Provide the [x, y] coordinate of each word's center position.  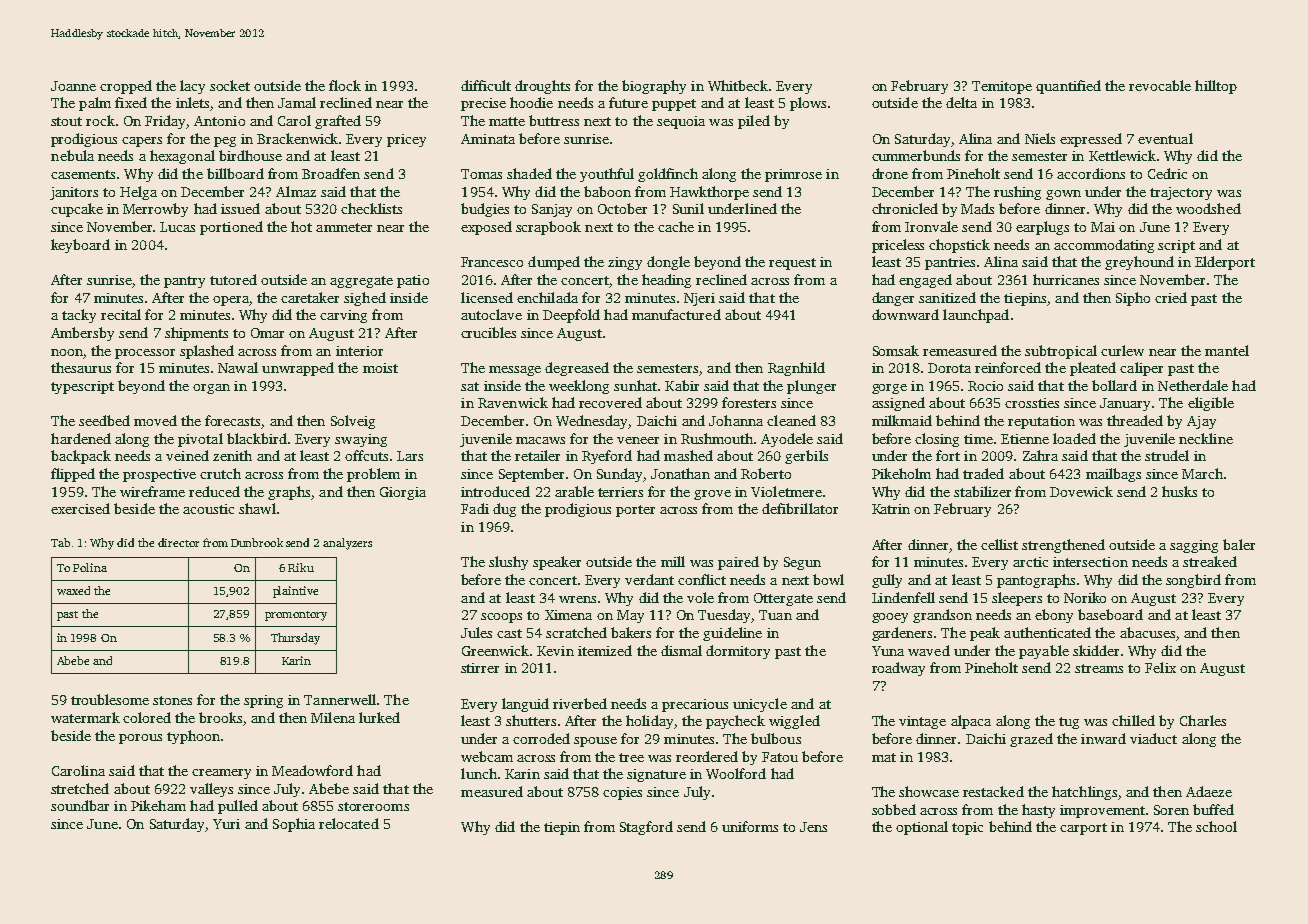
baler [1239, 544]
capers [142, 142]
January [1125, 404]
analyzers [347, 544]
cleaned [791, 420]
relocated [349, 823]
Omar [267, 333]
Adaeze [1209, 791]
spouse [595, 742]
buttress [554, 120]
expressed [1091, 140]
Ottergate [783, 599]
